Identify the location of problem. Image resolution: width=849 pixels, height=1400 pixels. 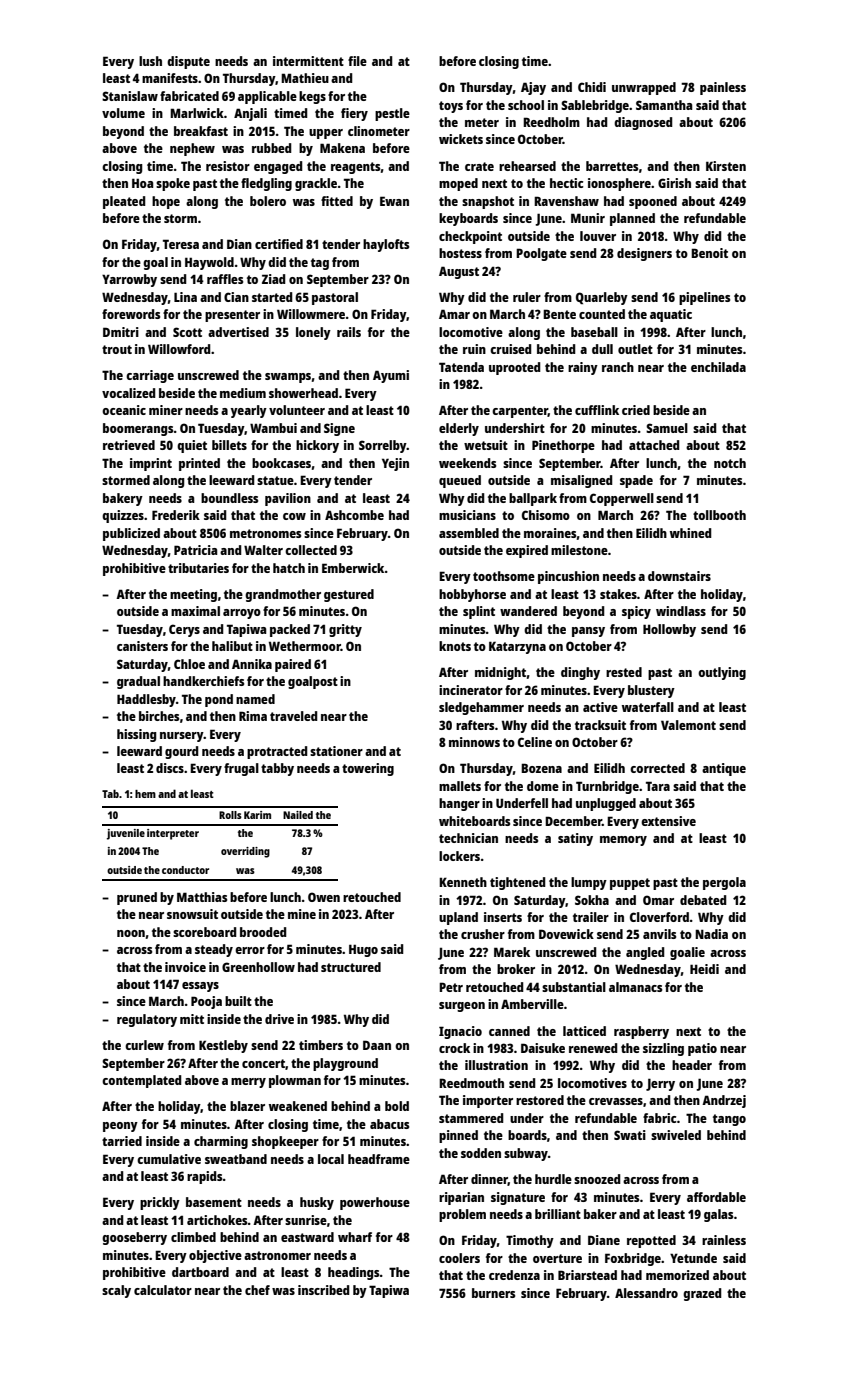
(462, 1215).
